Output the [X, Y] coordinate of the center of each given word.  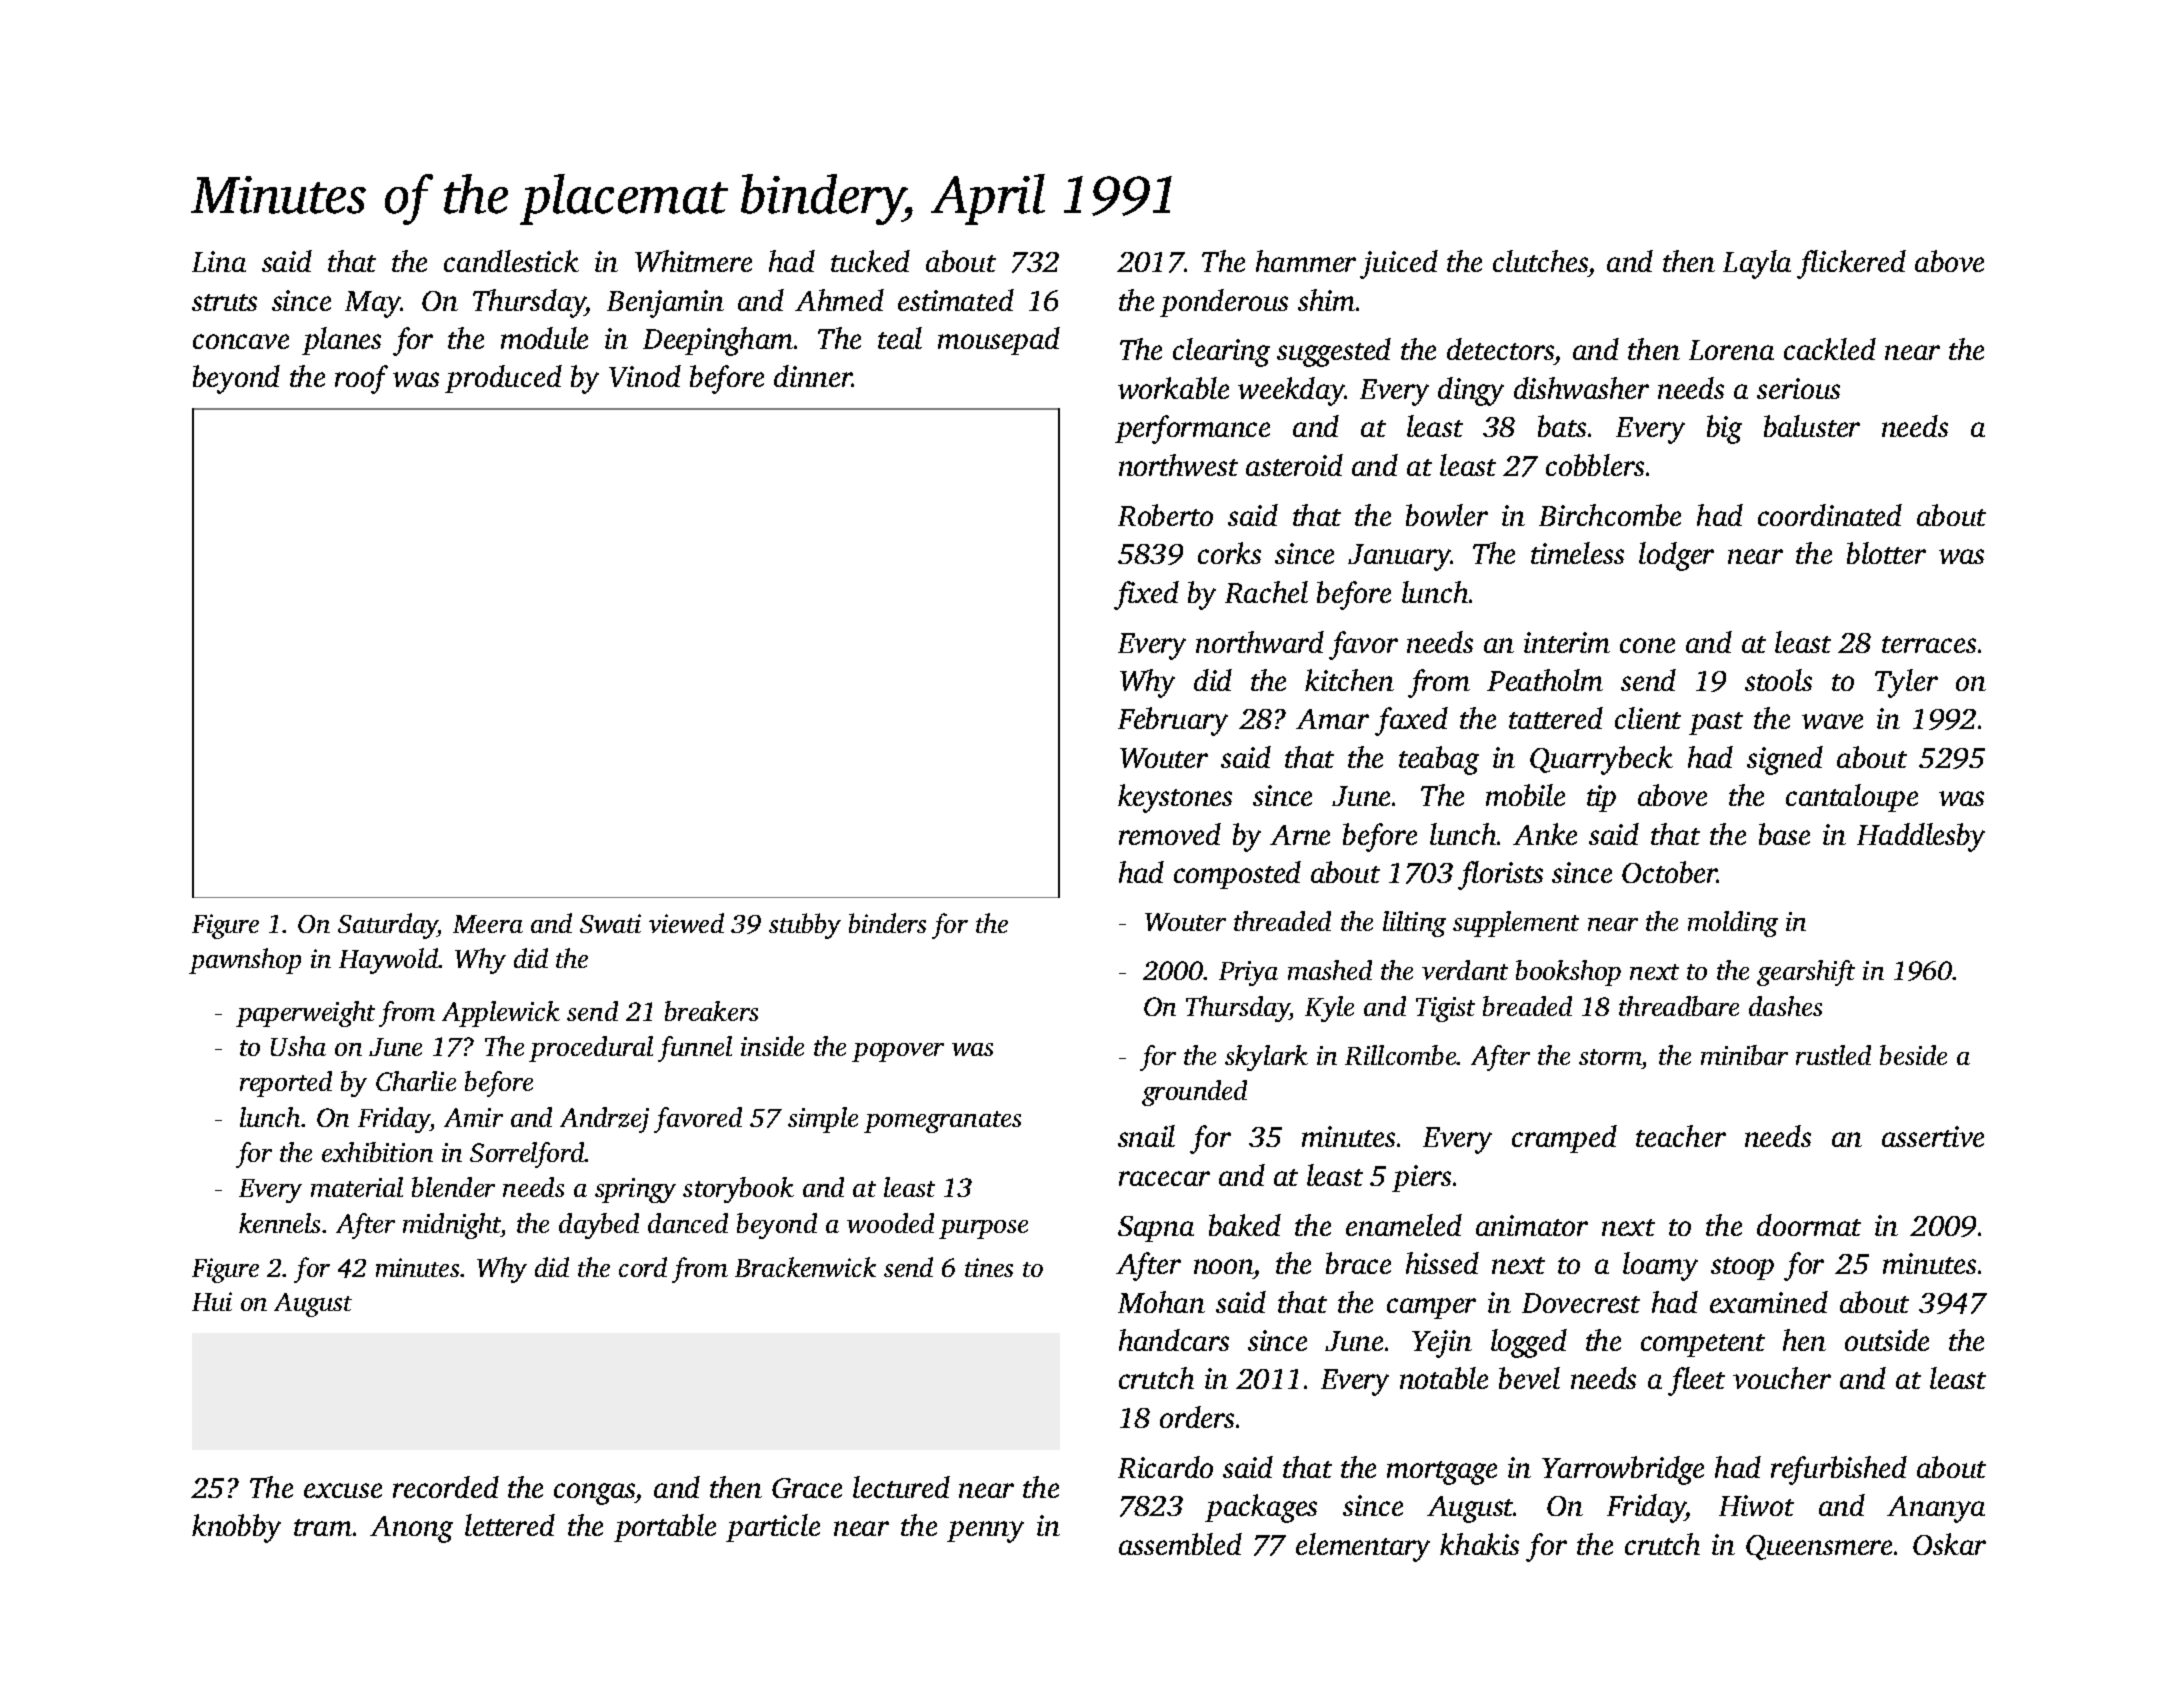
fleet [1696, 1381]
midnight [452, 1226]
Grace [807, 1488]
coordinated [1830, 515]
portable [665, 1528]
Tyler [1906, 683]
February [1173, 721]
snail [1146, 1136]
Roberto [1165, 515]
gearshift [1806, 973]
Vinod [645, 376]
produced [503, 379]
